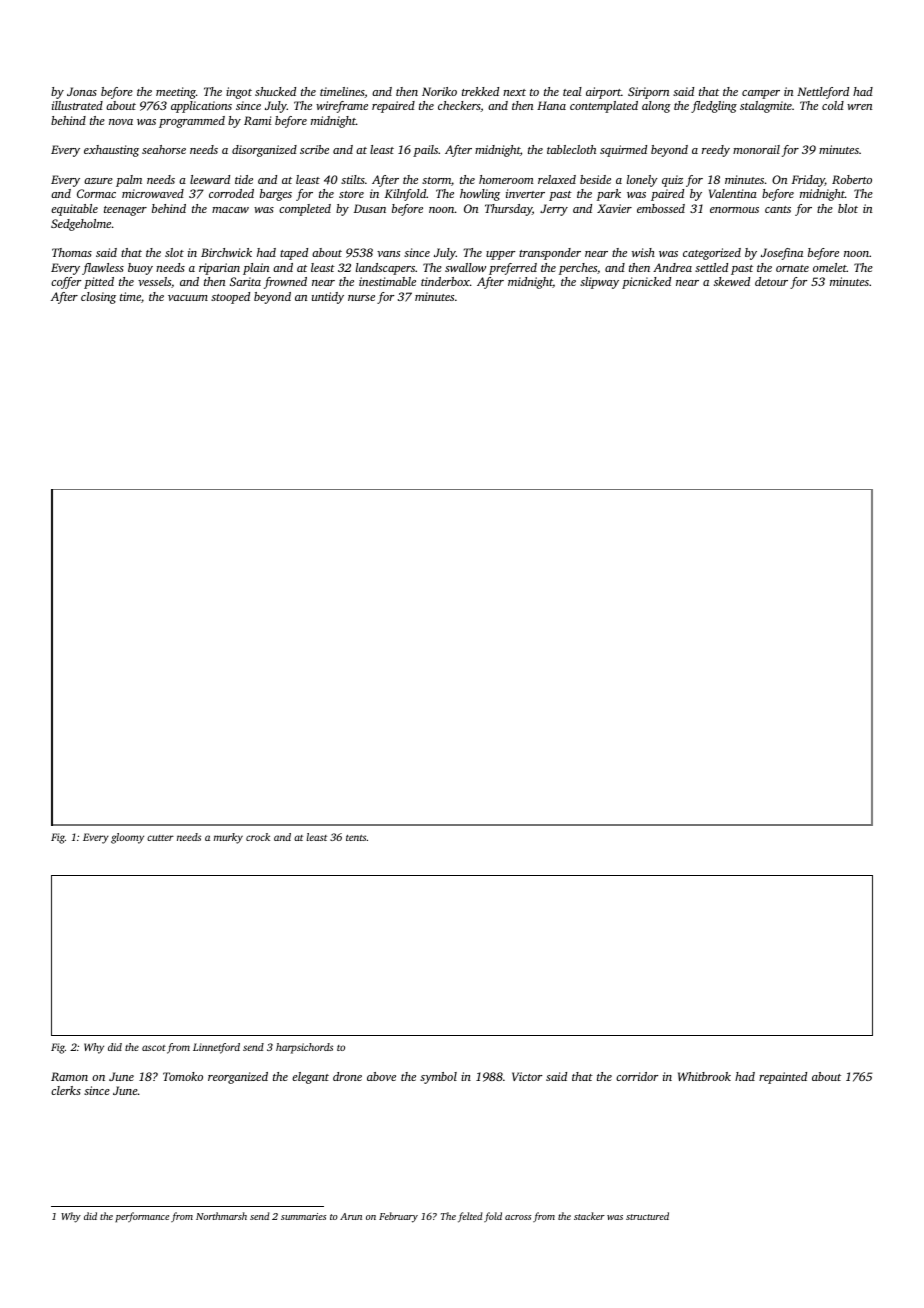  Describe the element at coordinates (398, 1217) in the screenshot. I see `February` at that location.
